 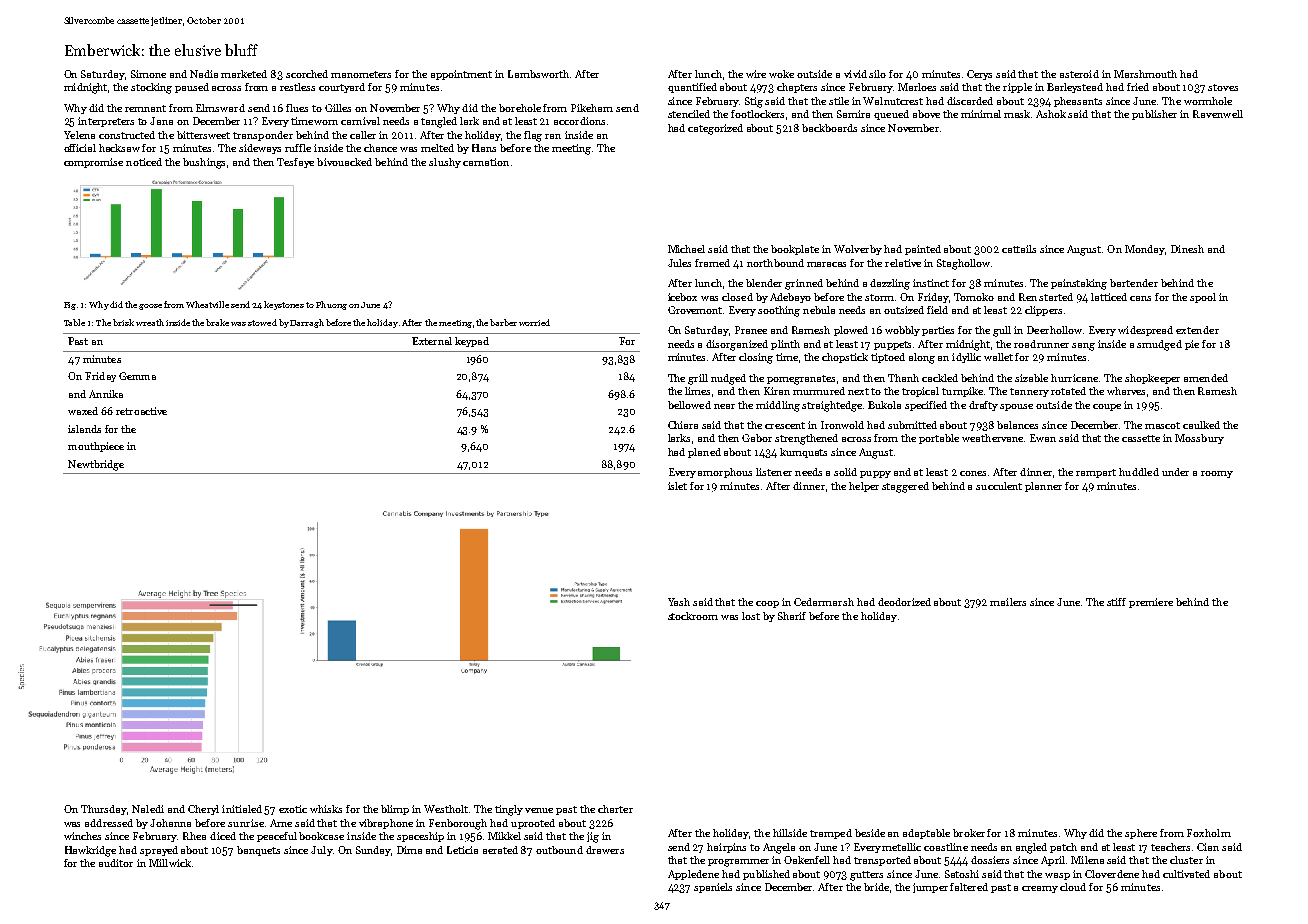 I want to click on bushings, so click(x=204, y=163).
